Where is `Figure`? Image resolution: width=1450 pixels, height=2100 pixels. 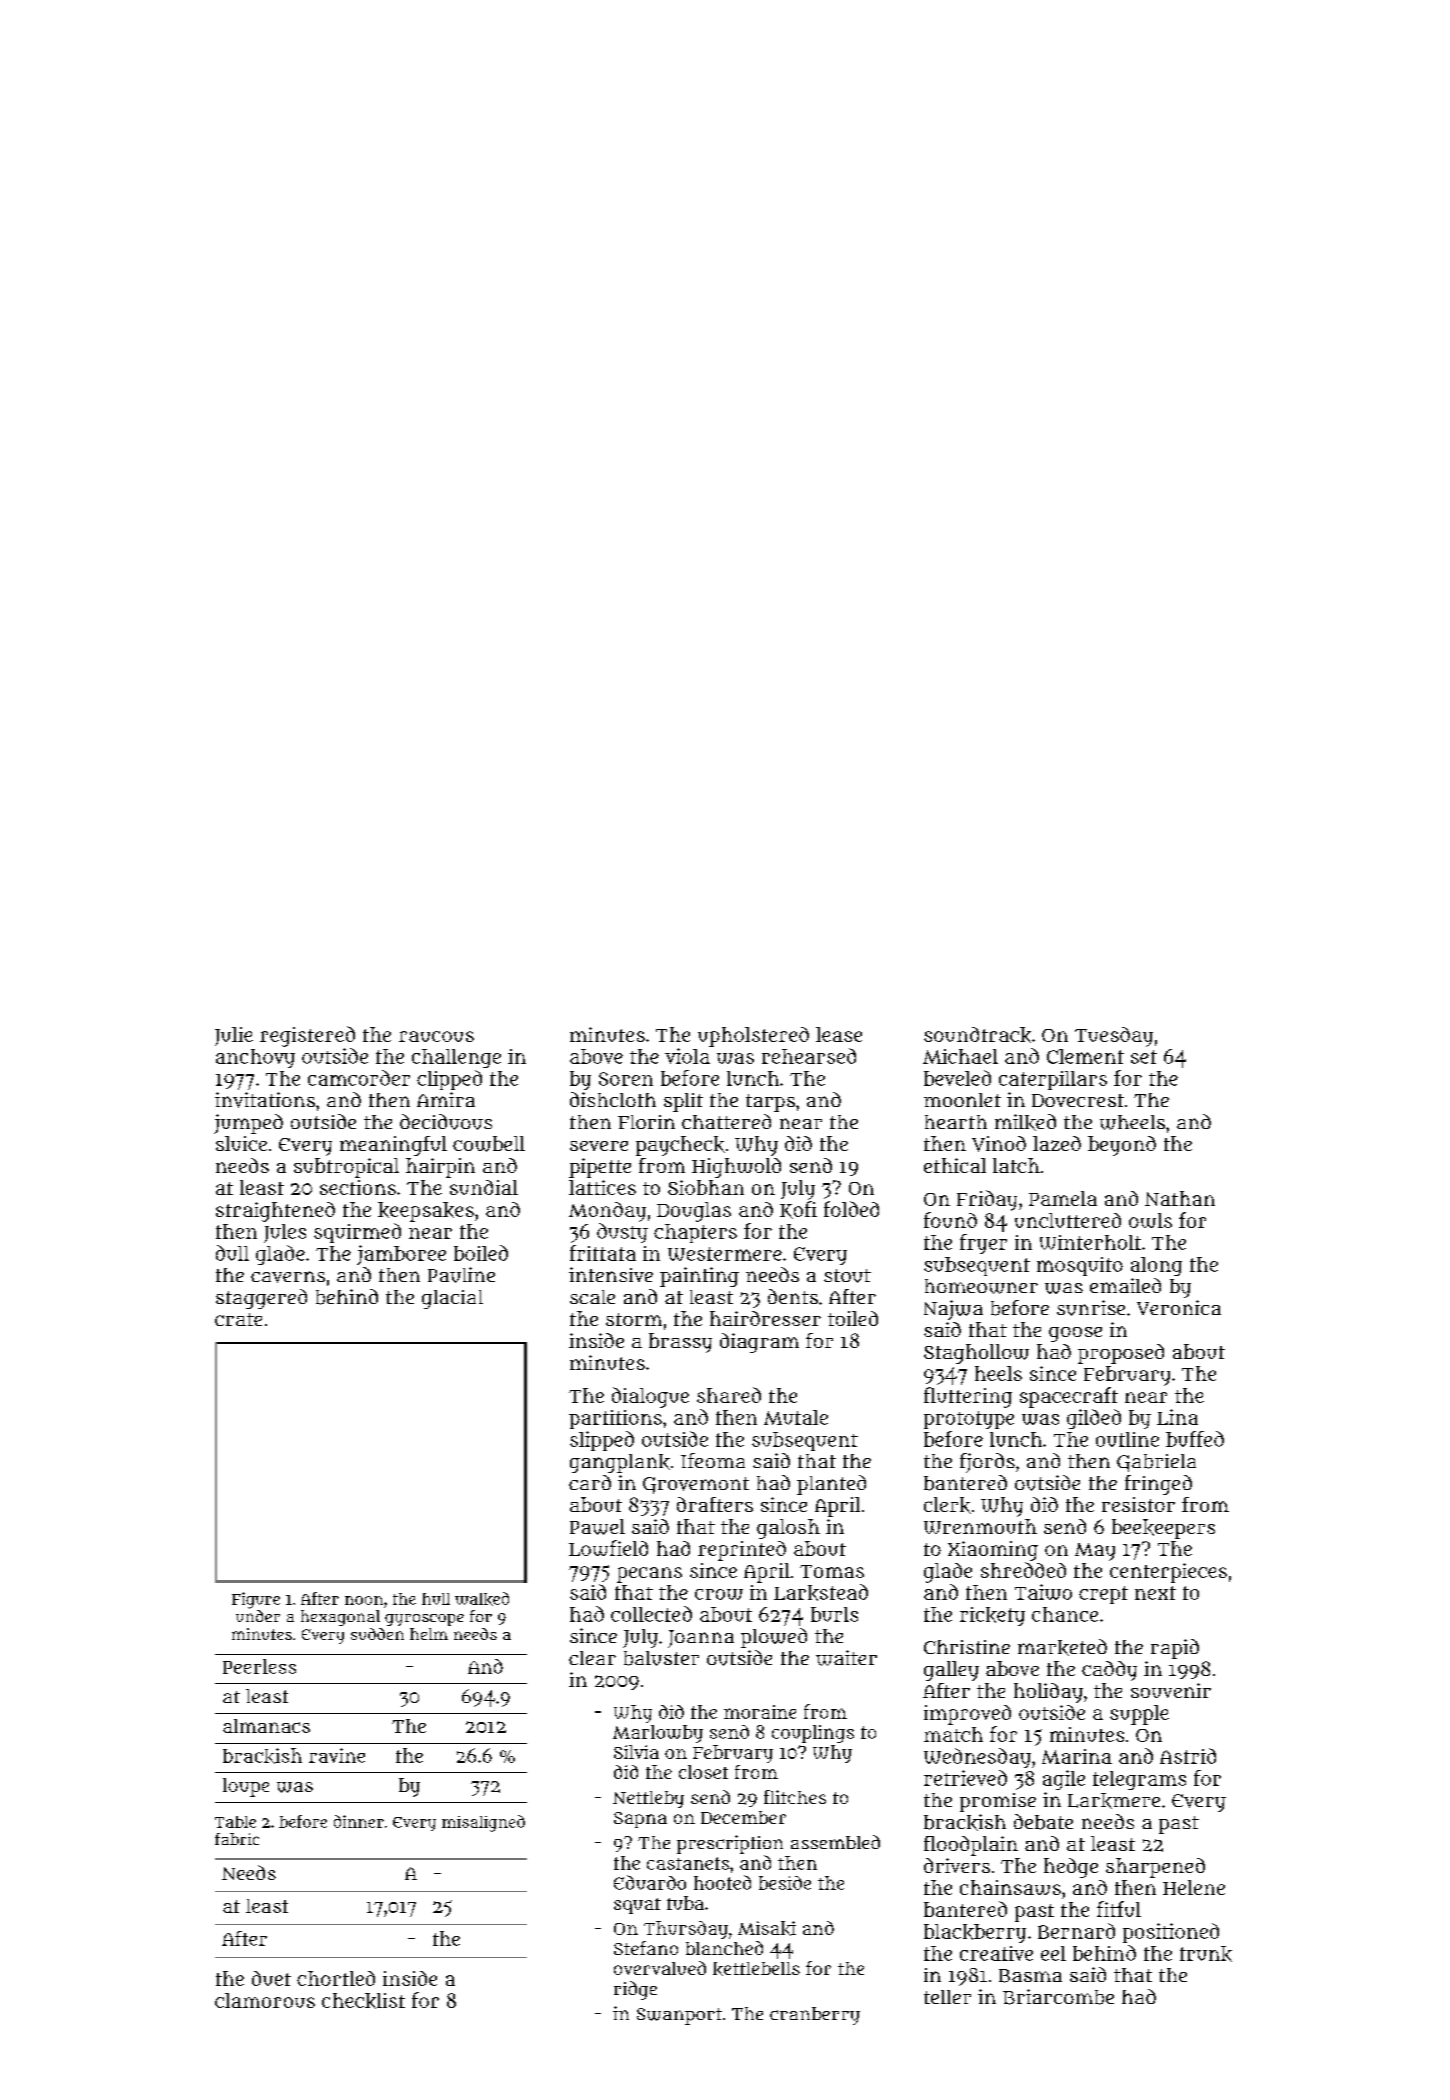 Figure is located at coordinates (256, 1600).
